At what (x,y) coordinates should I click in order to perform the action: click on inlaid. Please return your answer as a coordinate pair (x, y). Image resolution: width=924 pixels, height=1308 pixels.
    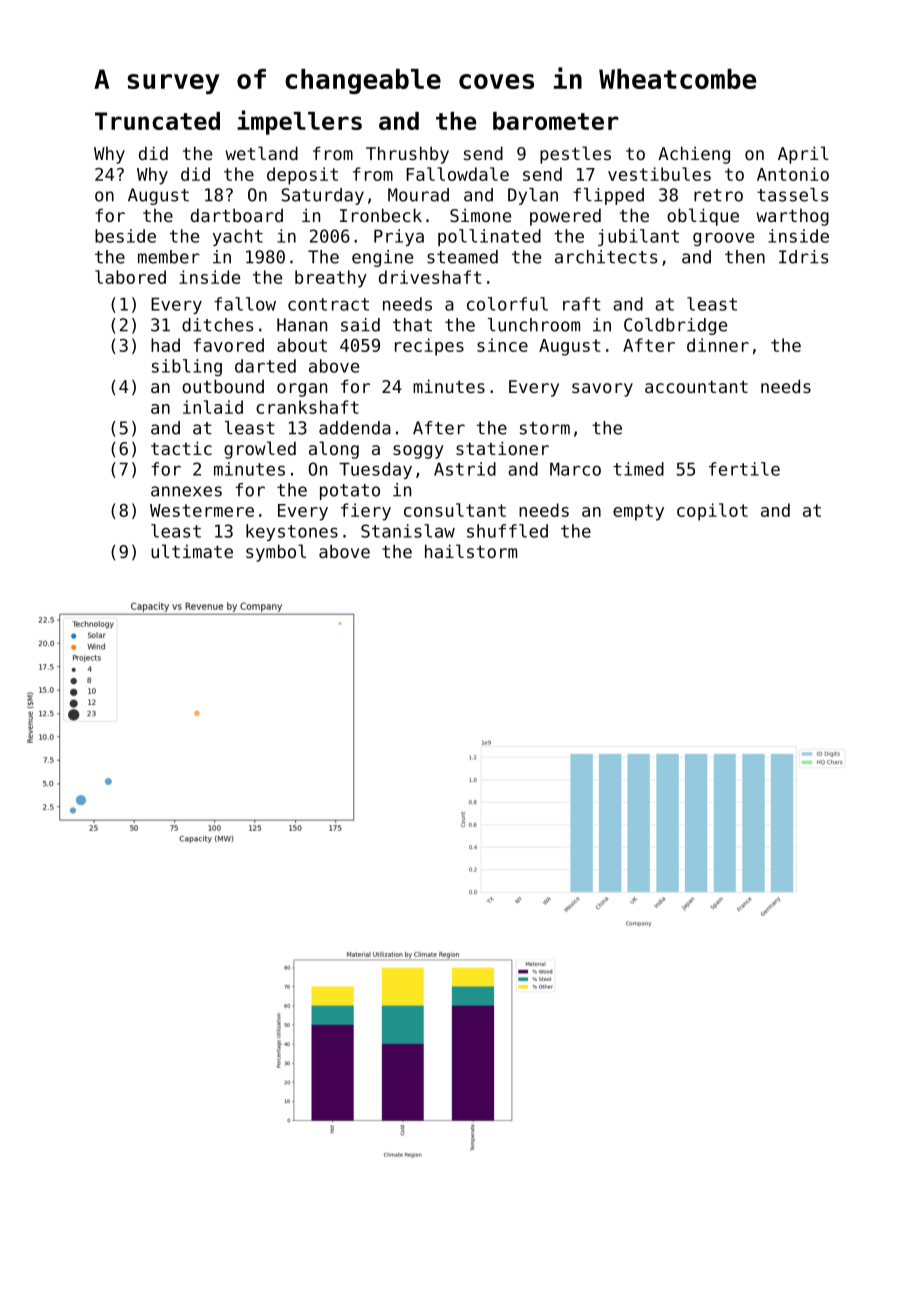
    Looking at the image, I should click on (213, 407).
